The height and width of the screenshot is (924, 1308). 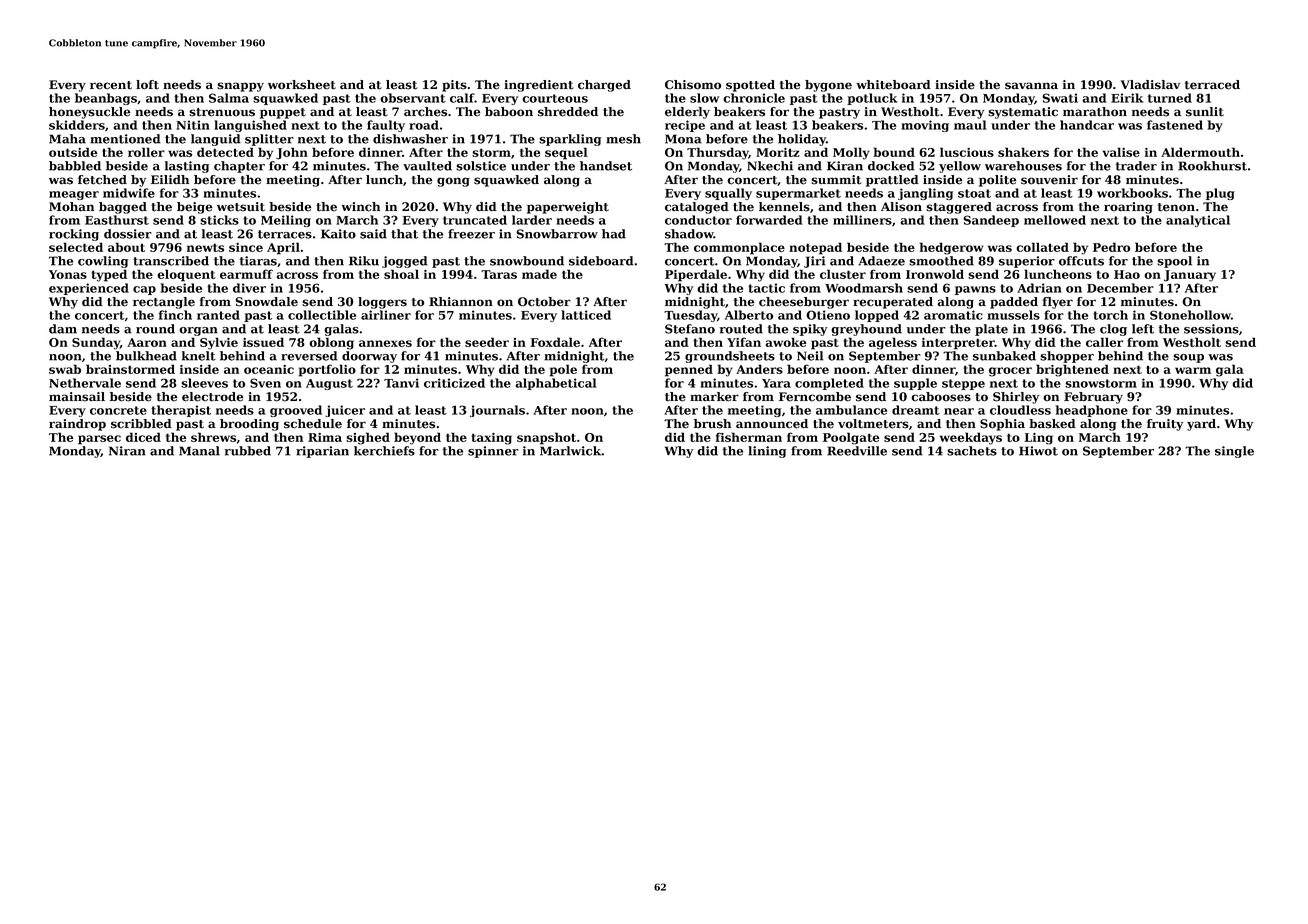 I want to click on Aldermouth, so click(x=1200, y=152).
